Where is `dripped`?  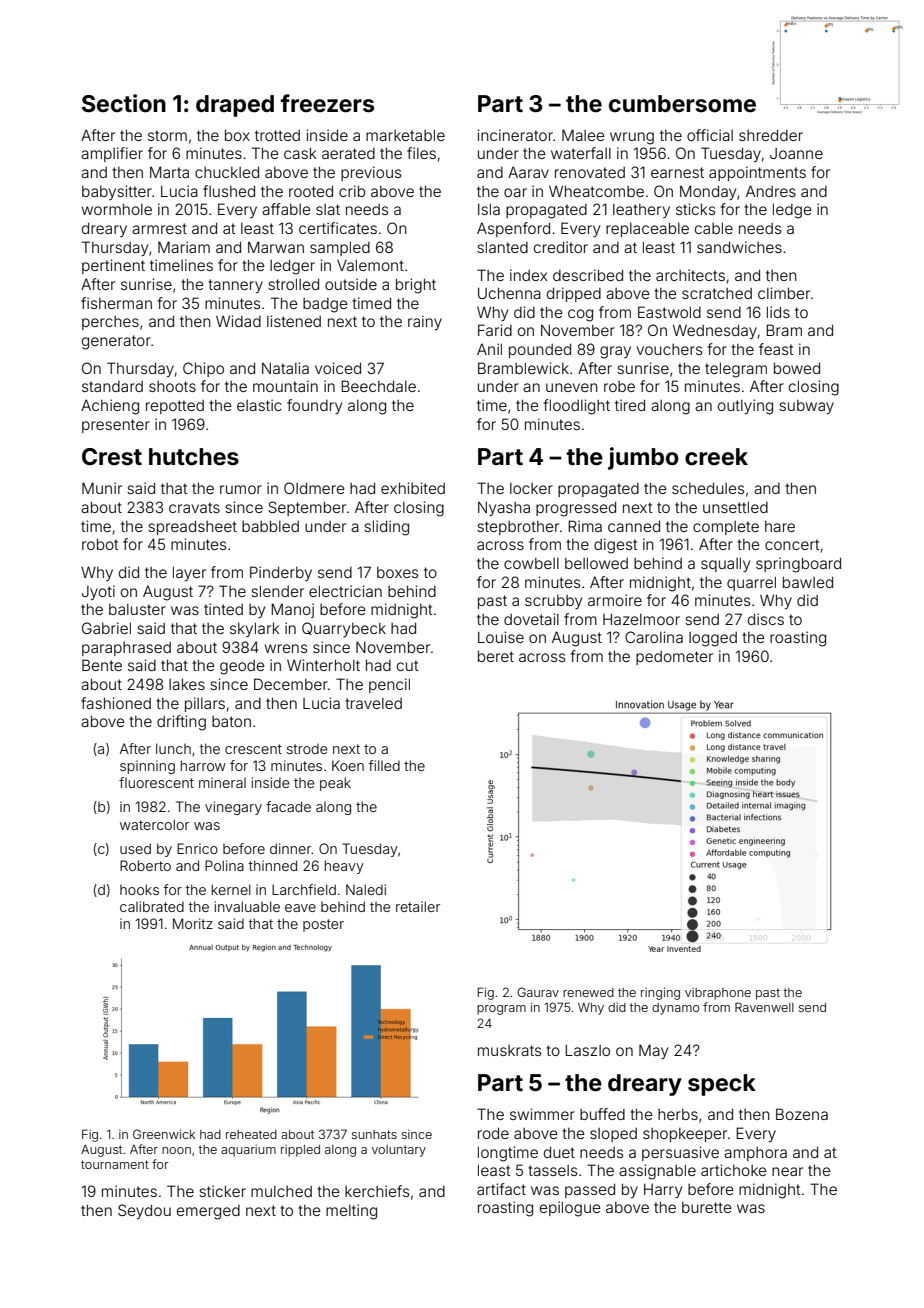
dripped is located at coordinates (574, 294).
